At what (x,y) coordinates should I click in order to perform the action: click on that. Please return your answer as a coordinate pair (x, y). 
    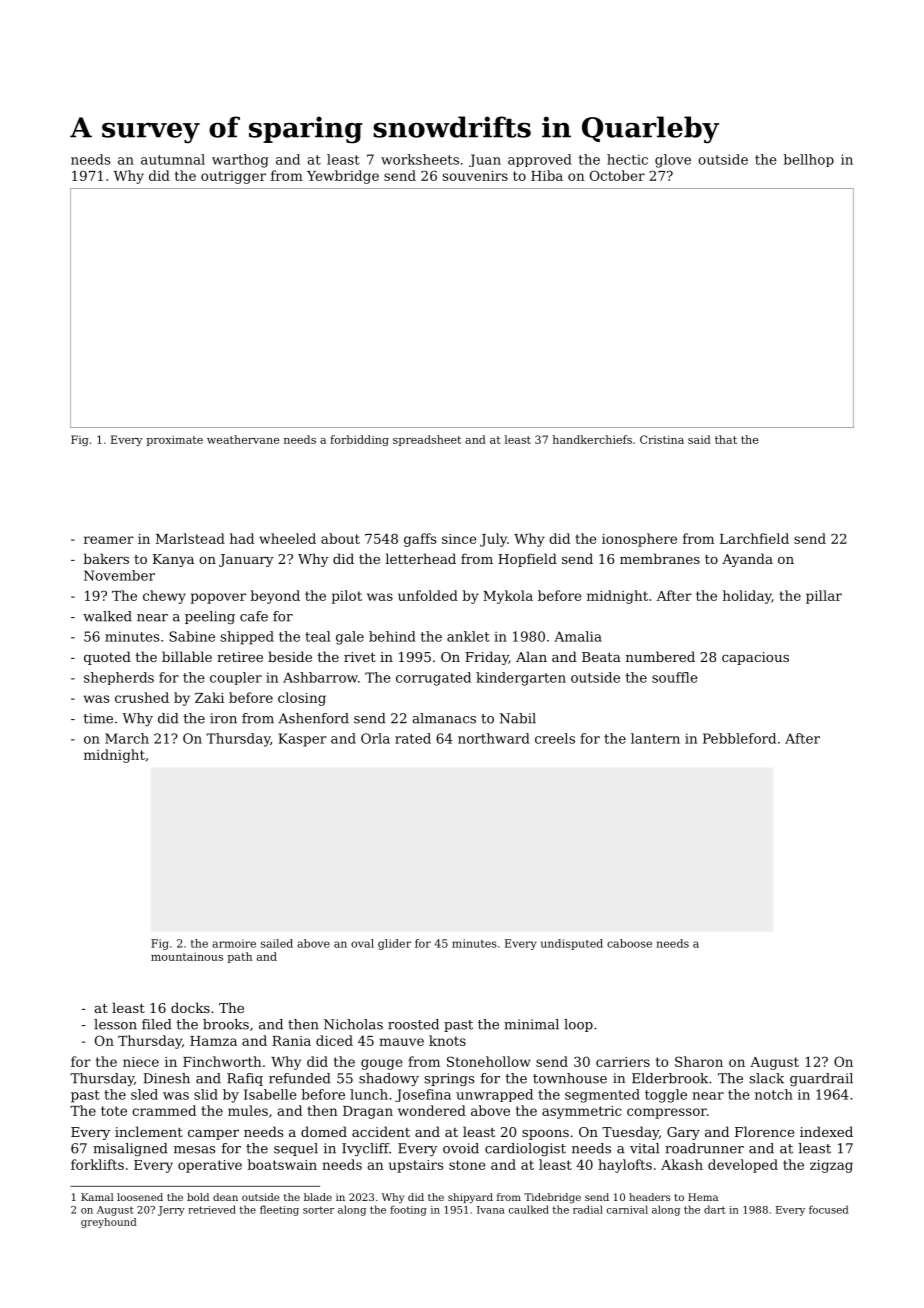
    Looking at the image, I should click on (726, 439).
